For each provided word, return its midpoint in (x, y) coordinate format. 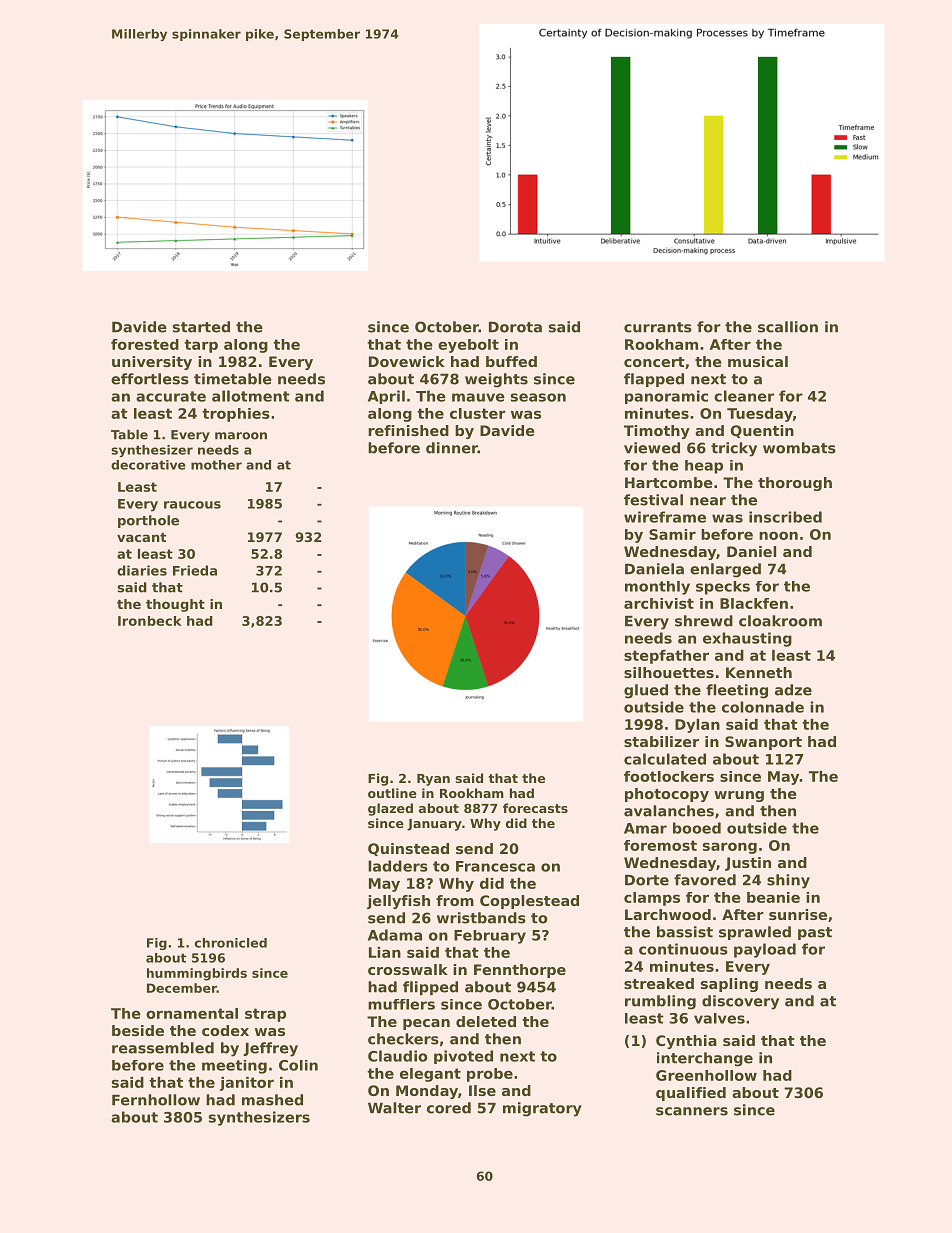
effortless (150, 379)
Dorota (515, 327)
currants (658, 327)
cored (449, 1108)
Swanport (763, 743)
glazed (390, 809)
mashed (272, 1100)
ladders (398, 866)
